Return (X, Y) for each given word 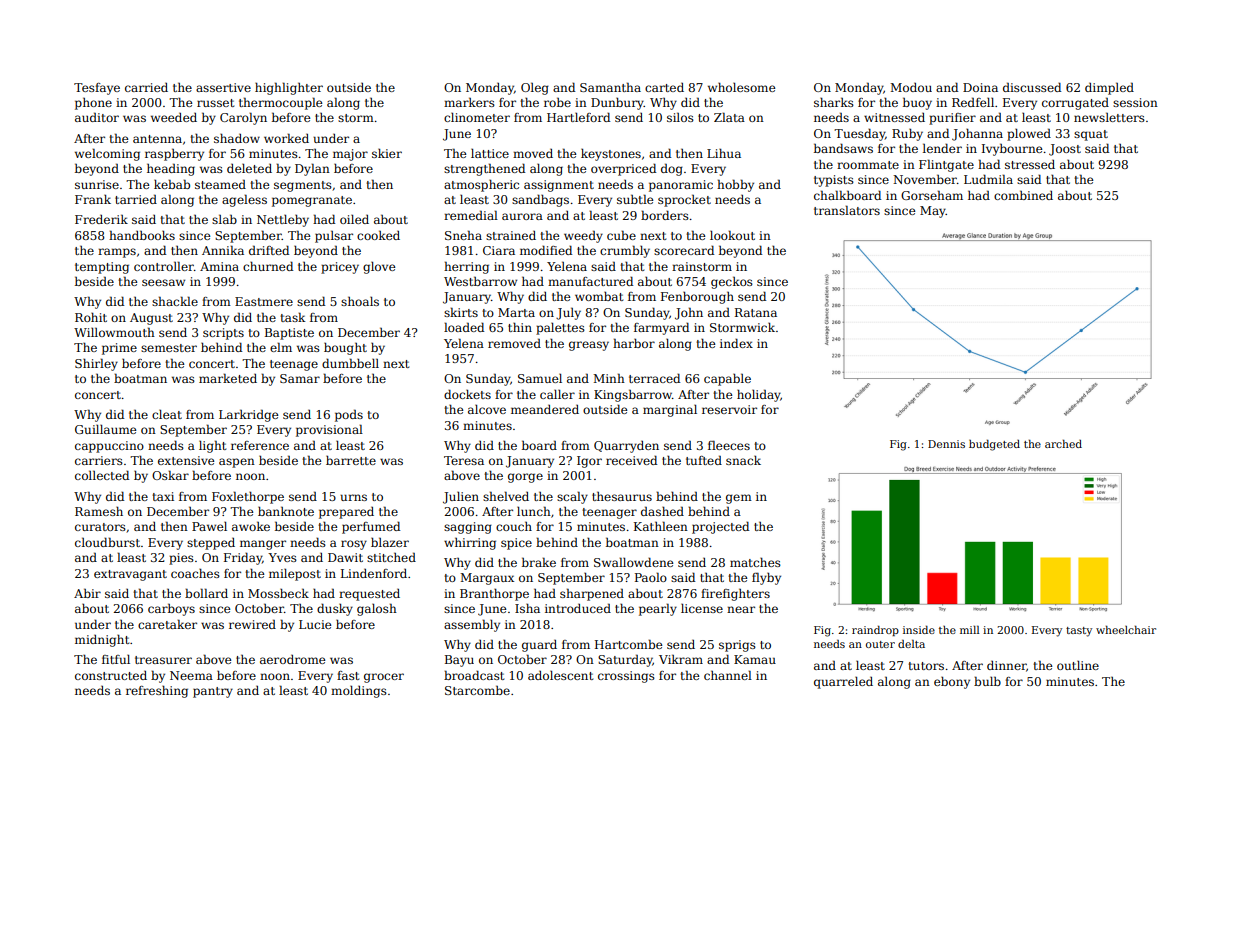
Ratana (756, 312)
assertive (223, 87)
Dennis (946, 444)
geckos (732, 282)
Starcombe (477, 690)
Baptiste (289, 334)
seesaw (163, 282)
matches (755, 562)
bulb (987, 681)
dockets (467, 394)
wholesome (741, 87)
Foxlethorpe (248, 497)
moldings (359, 692)
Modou (911, 87)
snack (743, 460)
